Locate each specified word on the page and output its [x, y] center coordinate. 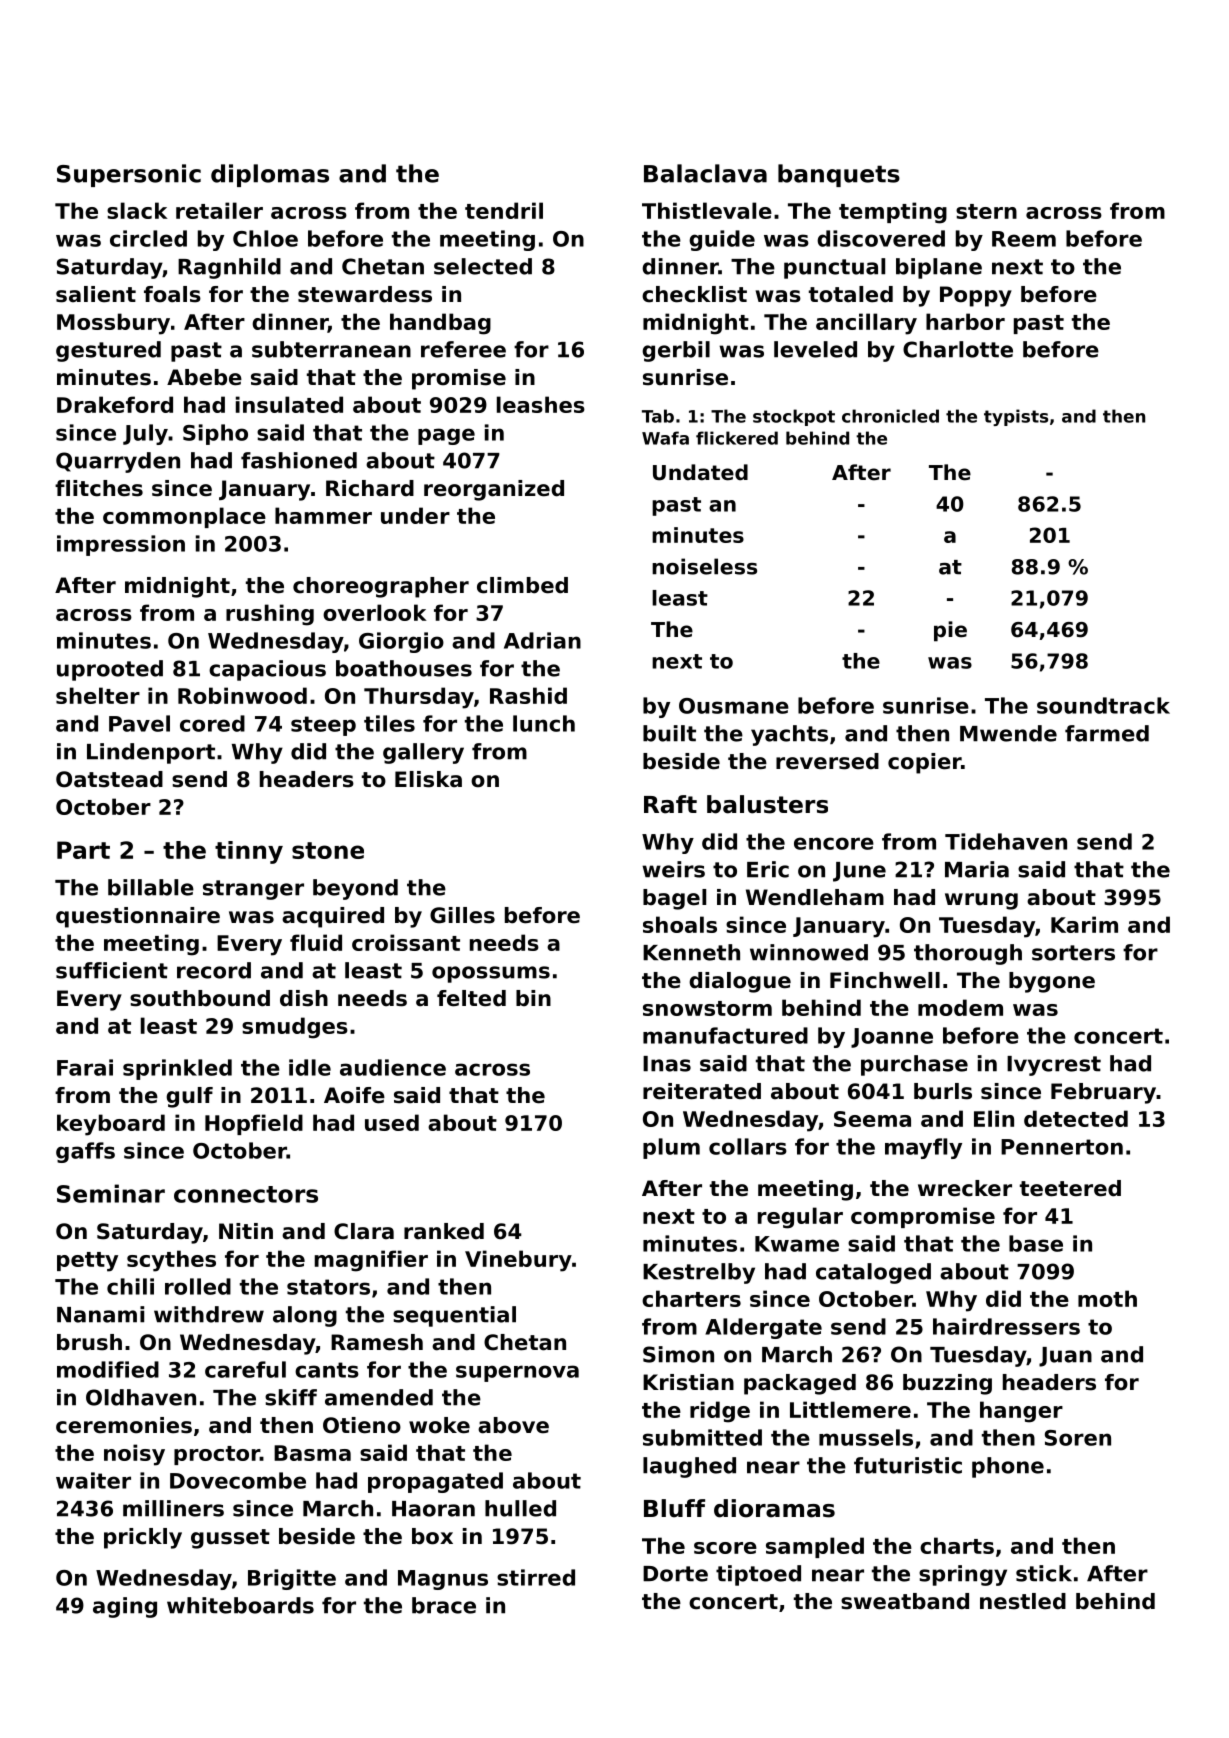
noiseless [704, 566]
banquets [839, 175]
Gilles [462, 915]
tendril [504, 210]
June [859, 872]
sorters [1073, 953]
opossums [491, 974]
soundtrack [1103, 705]
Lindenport [151, 753]
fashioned [299, 460]
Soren [1078, 1438]
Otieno [362, 1425]
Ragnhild [229, 268]
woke [439, 1425]
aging [125, 1607]
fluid [316, 942]
